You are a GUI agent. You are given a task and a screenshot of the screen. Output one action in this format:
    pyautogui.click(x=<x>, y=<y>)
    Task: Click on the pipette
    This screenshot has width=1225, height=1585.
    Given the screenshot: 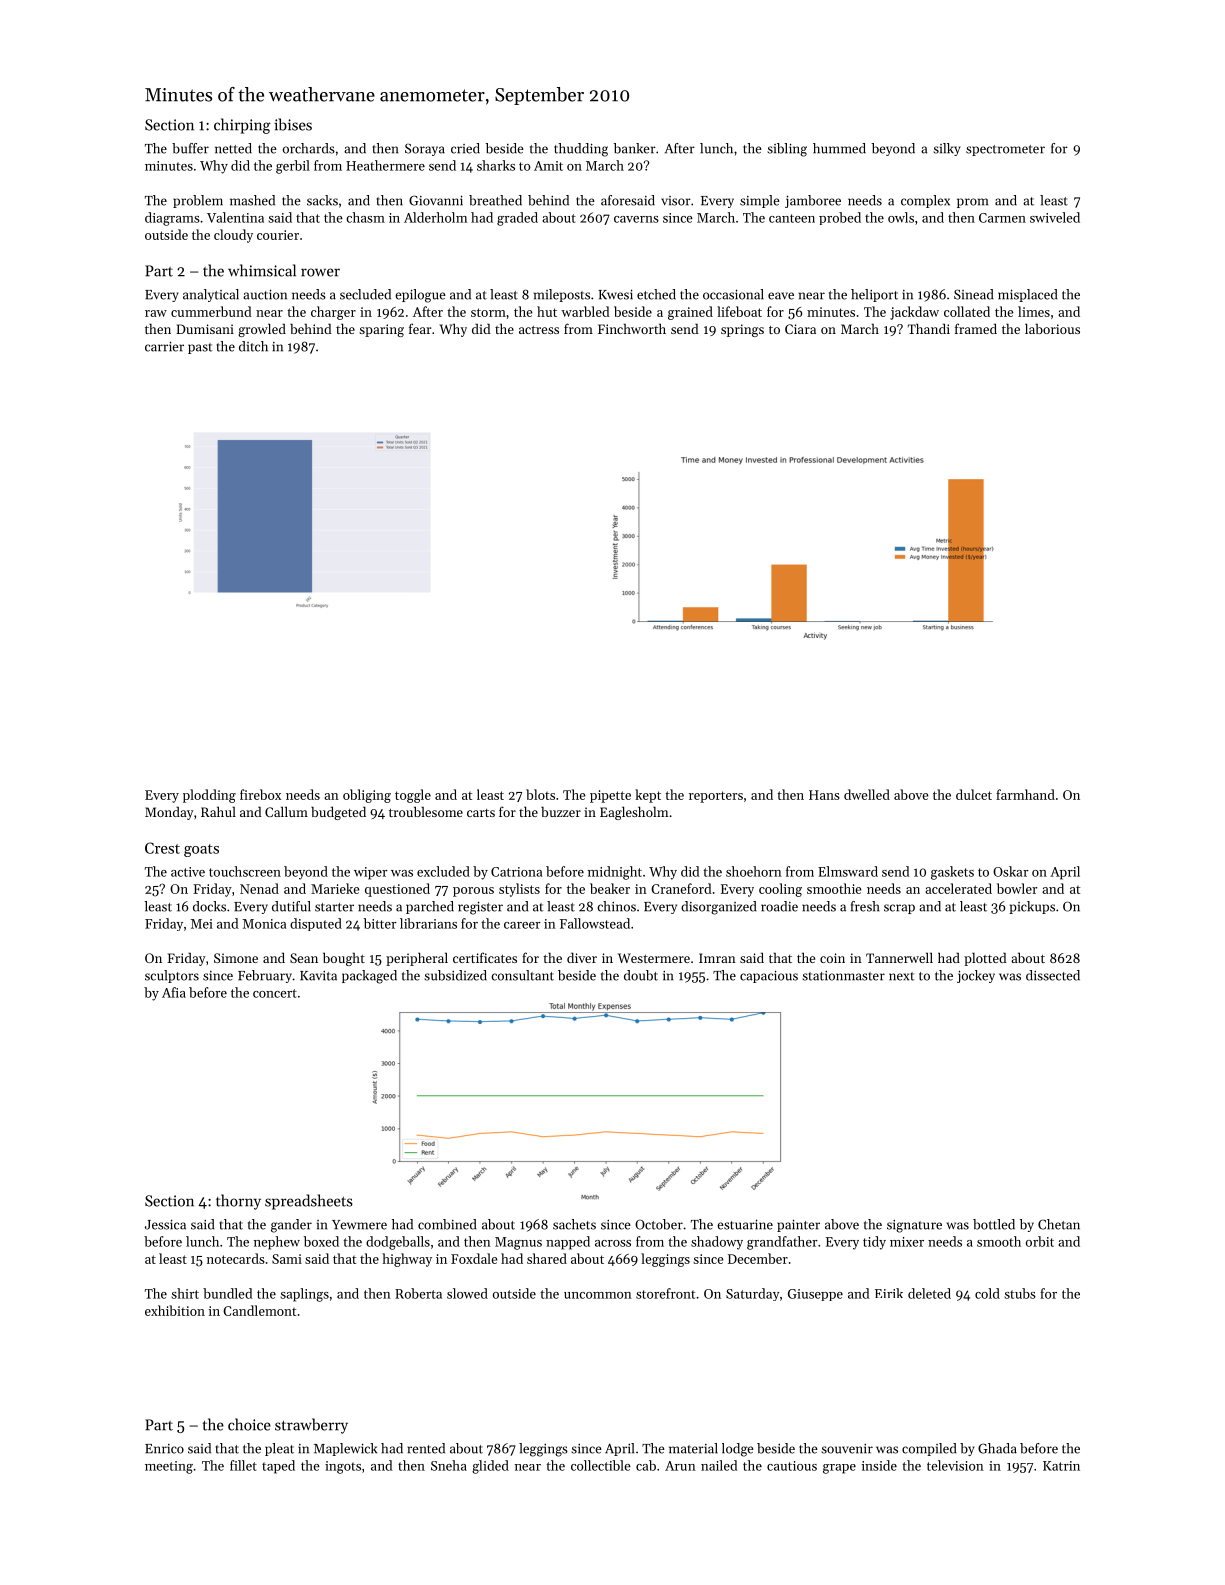 What is the action you would take?
    pyautogui.click(x=610, y=796)
